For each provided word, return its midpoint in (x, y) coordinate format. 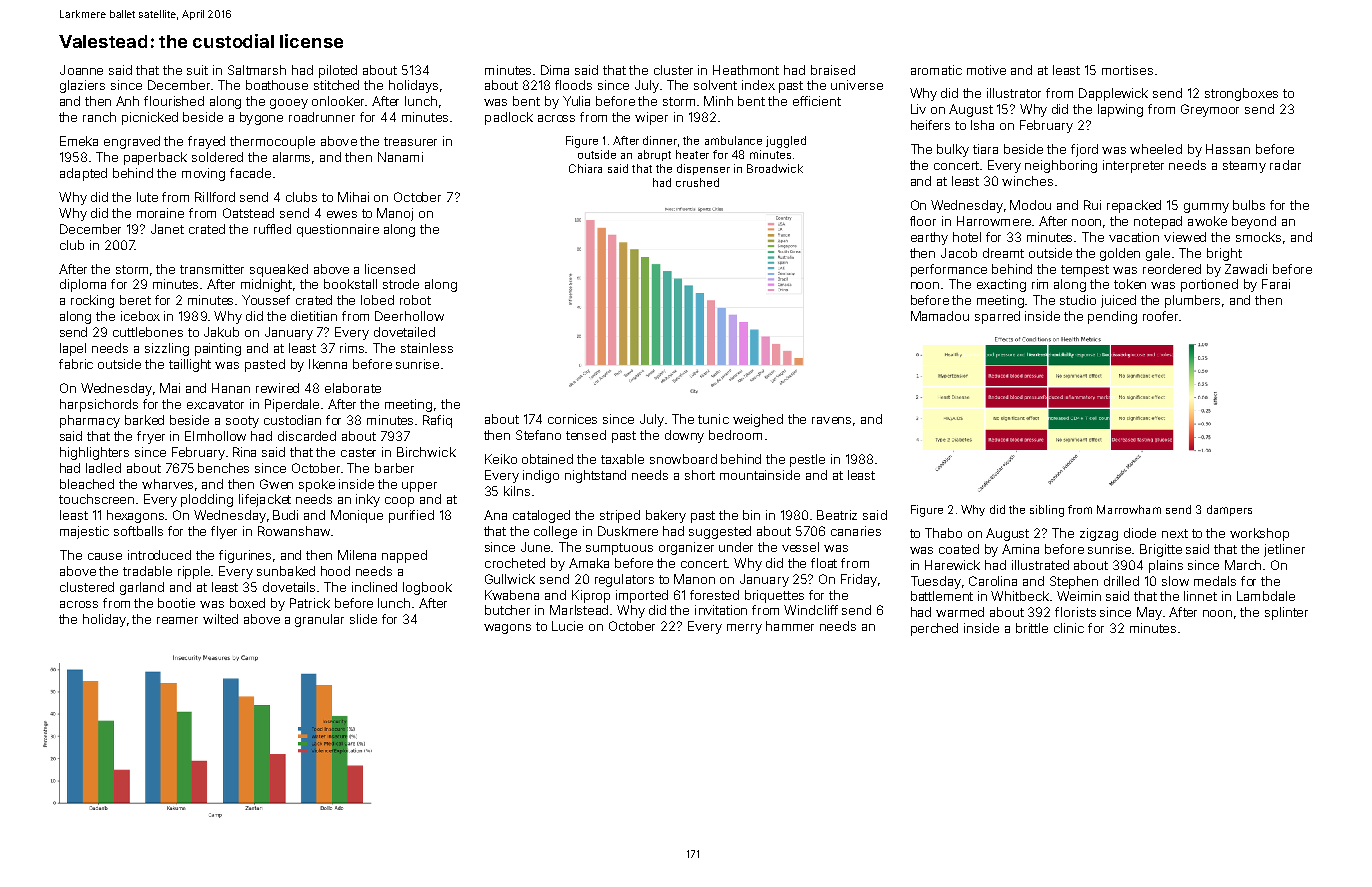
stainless (427, 348)
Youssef (266, 300)
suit (197, 70)
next (1175, 533)
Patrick (310, 603)
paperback (155, 158)
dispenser (703, 169)
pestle (807, 460)
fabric (76, 364)
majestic (84, 532)
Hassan (1228, 149)
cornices (572, 419)
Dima (555, 70)
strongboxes (1241, 94)
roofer (1160, 316)
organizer (686, 548)
